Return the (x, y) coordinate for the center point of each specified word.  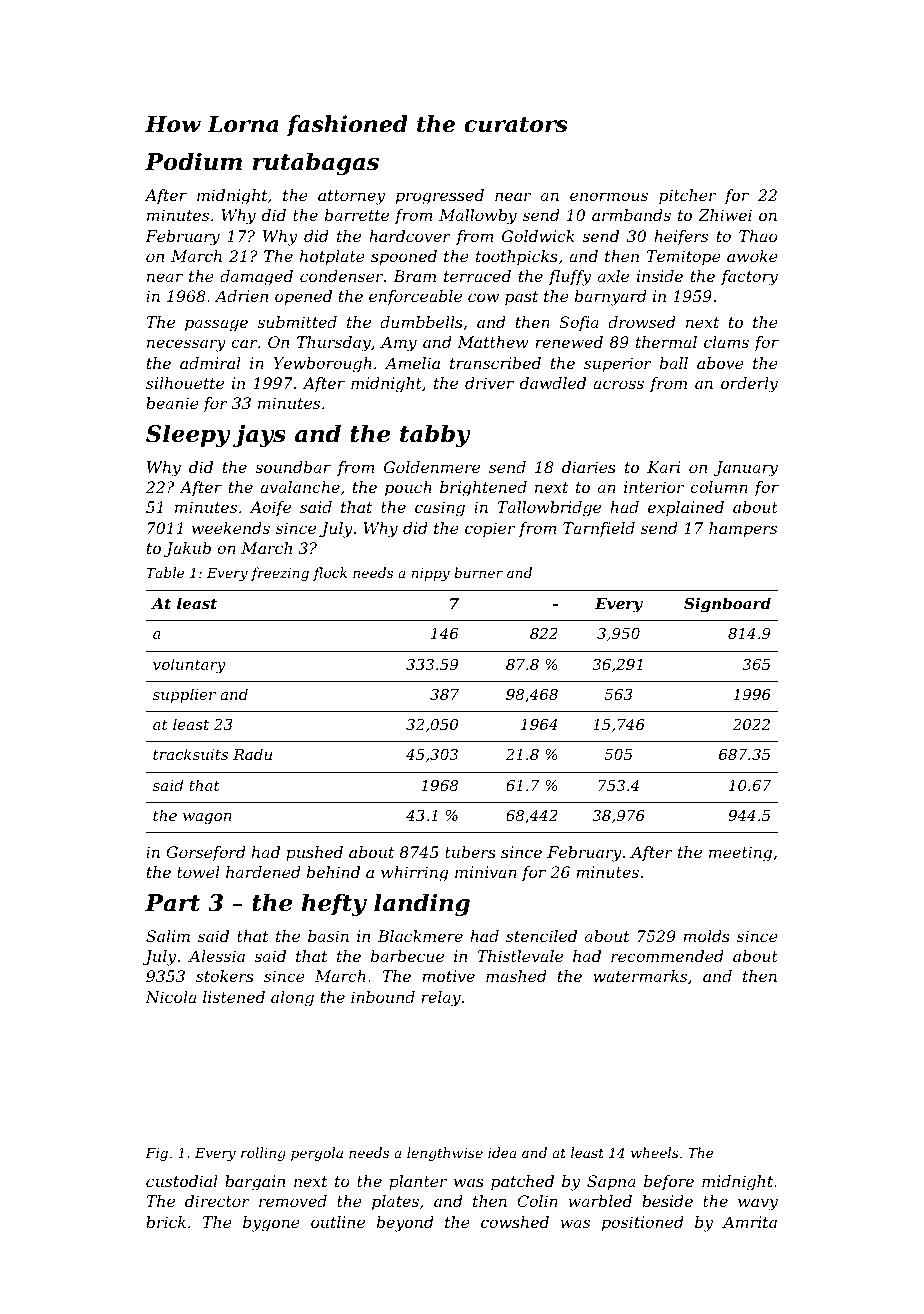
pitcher (687, 196)
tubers (470, 852)
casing (440, 509)
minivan (486, 872)
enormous (609, 196)
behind (333, 872)
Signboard (727, 605)
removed (293, 1201)
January (745, 469)
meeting (740, 854)
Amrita (749, 1222)
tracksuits (190, 754)
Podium (193, 161)
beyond (405, 1224)
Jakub (187, 549)
